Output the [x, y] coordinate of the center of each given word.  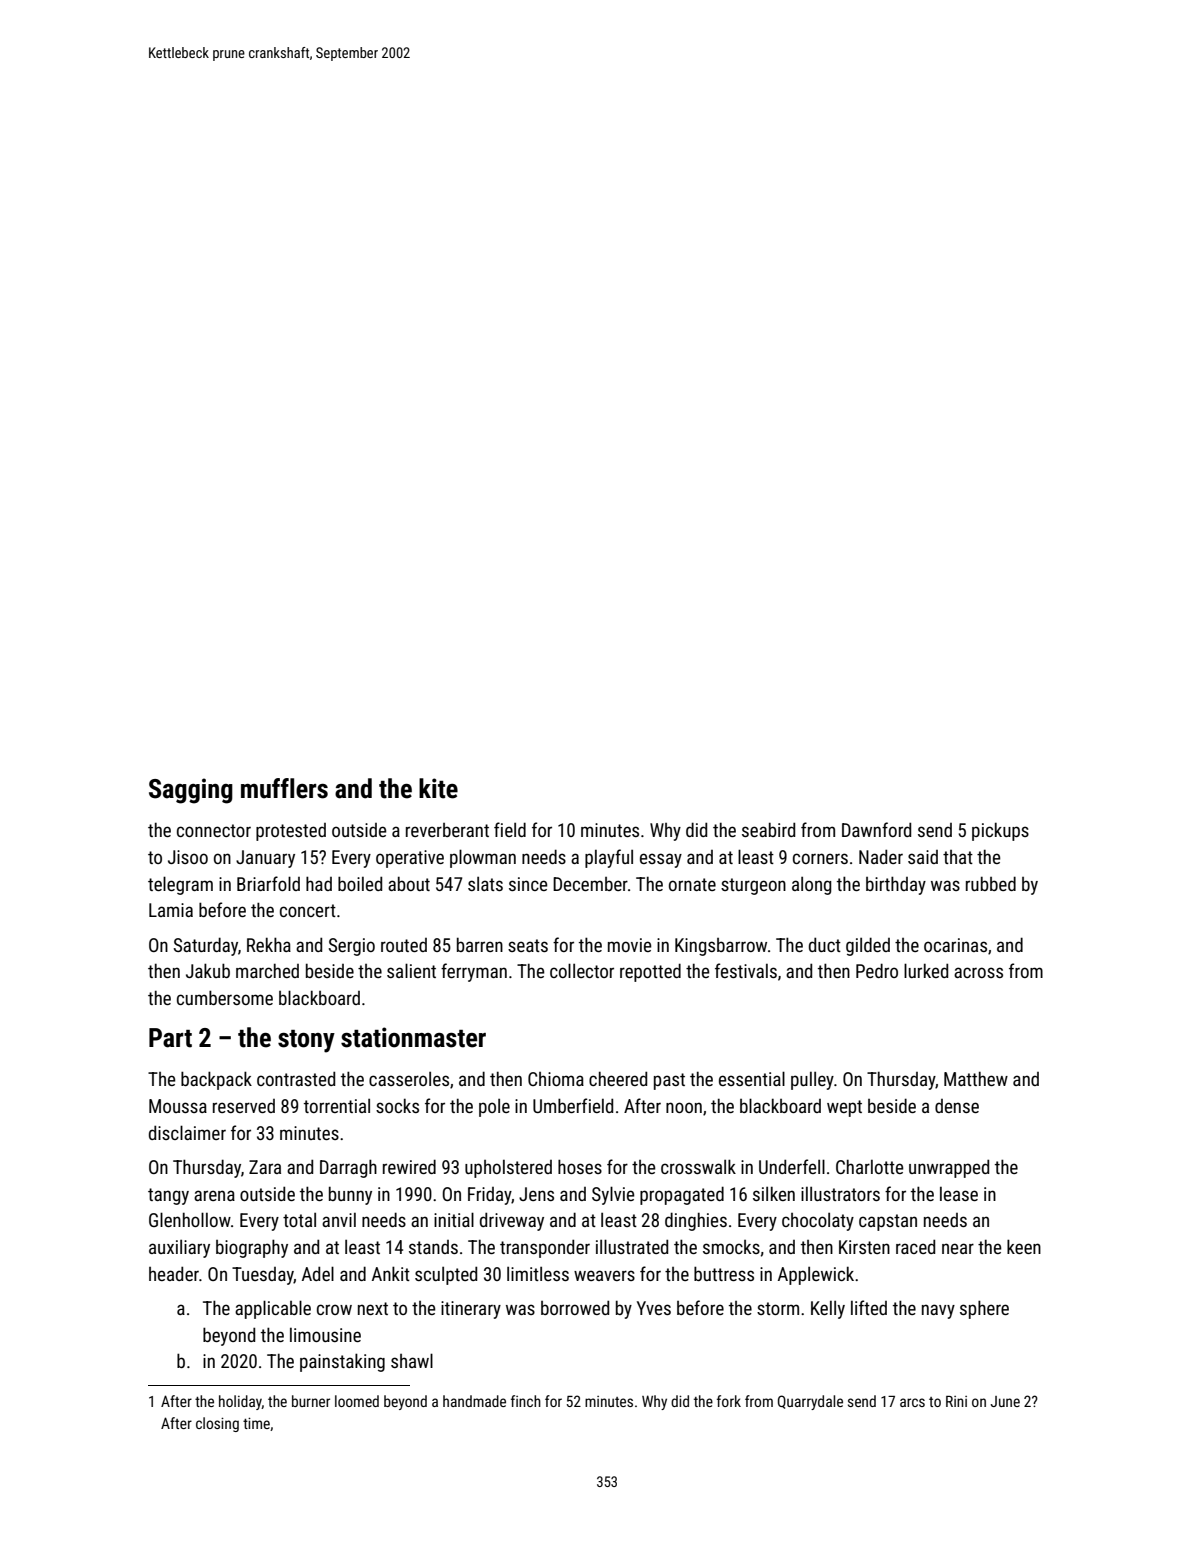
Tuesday [263, 1276]
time [256, 1423]
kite [438, 788]
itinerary [471, 1310]
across [978, 972]
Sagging [191, 791]
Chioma [556, 1079]
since [528, 884]
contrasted [296, 1078]
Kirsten [864, 1247]
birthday [896, 885]
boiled [360, 883]
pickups [1000, 831]
